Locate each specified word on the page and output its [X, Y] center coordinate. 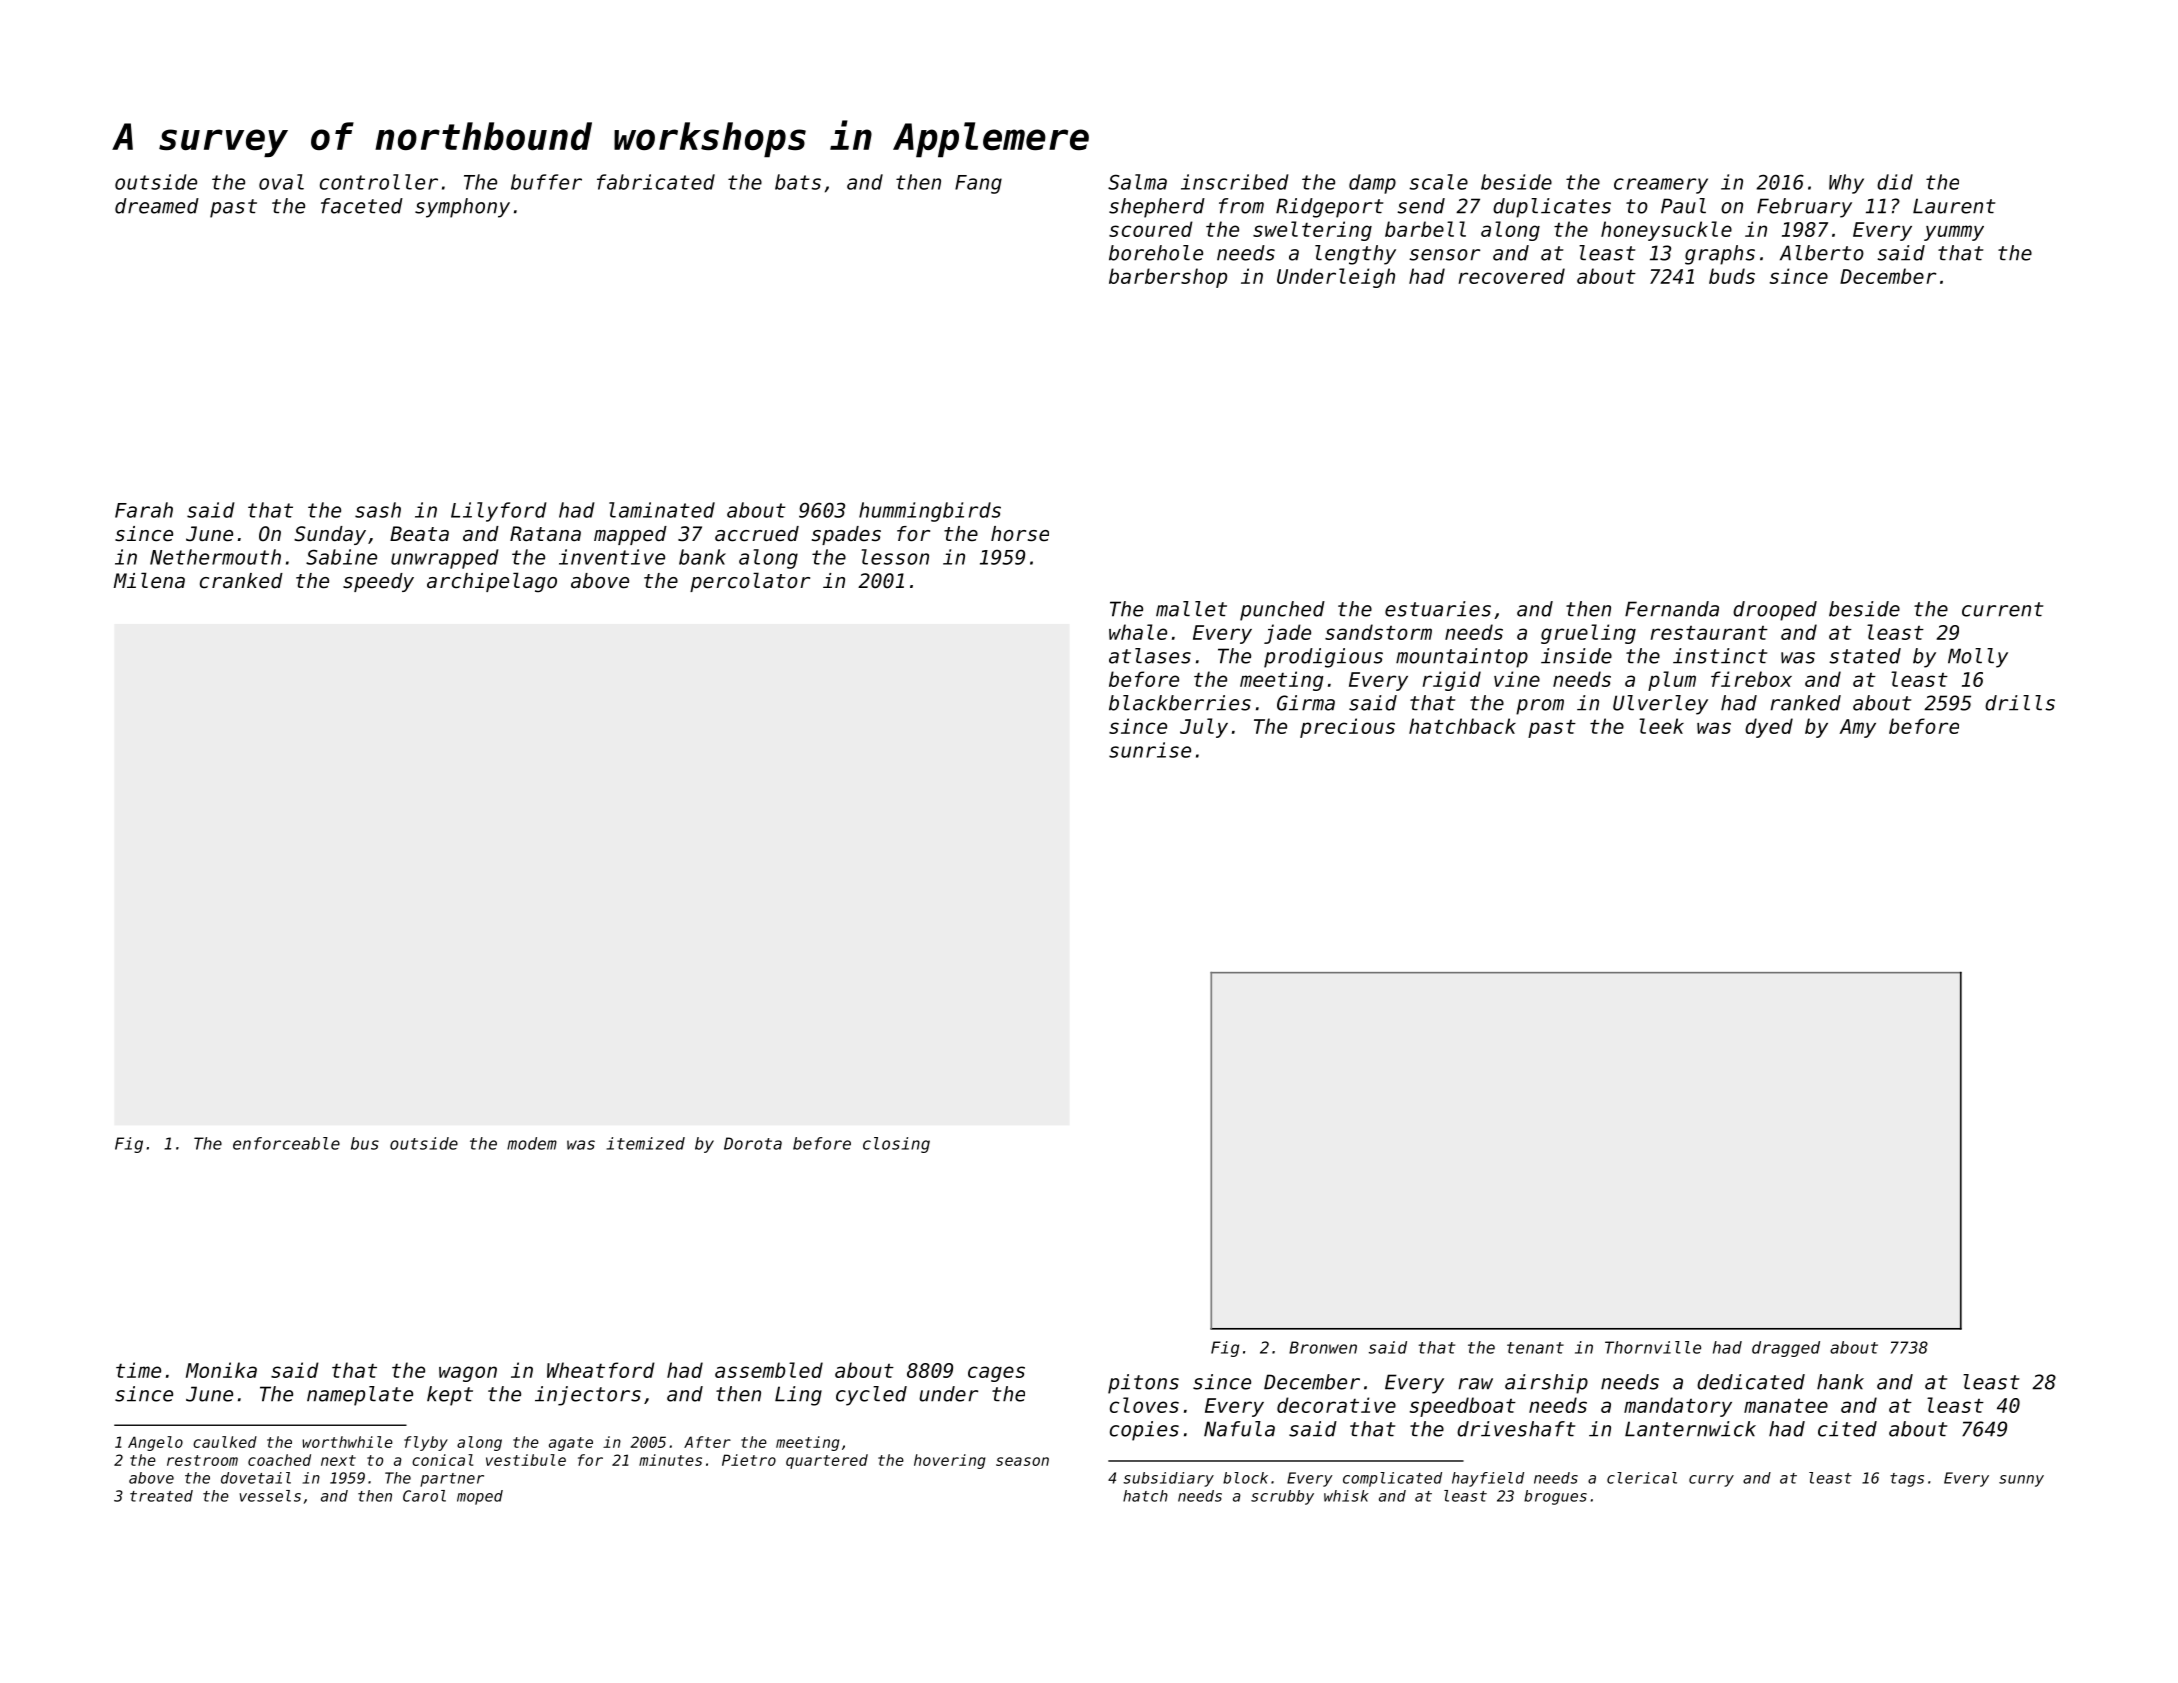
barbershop [1168, 278]
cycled [871, 1396]
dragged [1786, 1349]
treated [161, 1496]
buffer [546, 182]
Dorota [753, 1143]
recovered [1512, 276]
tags [1907, 1480]
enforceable [286, 1143]
